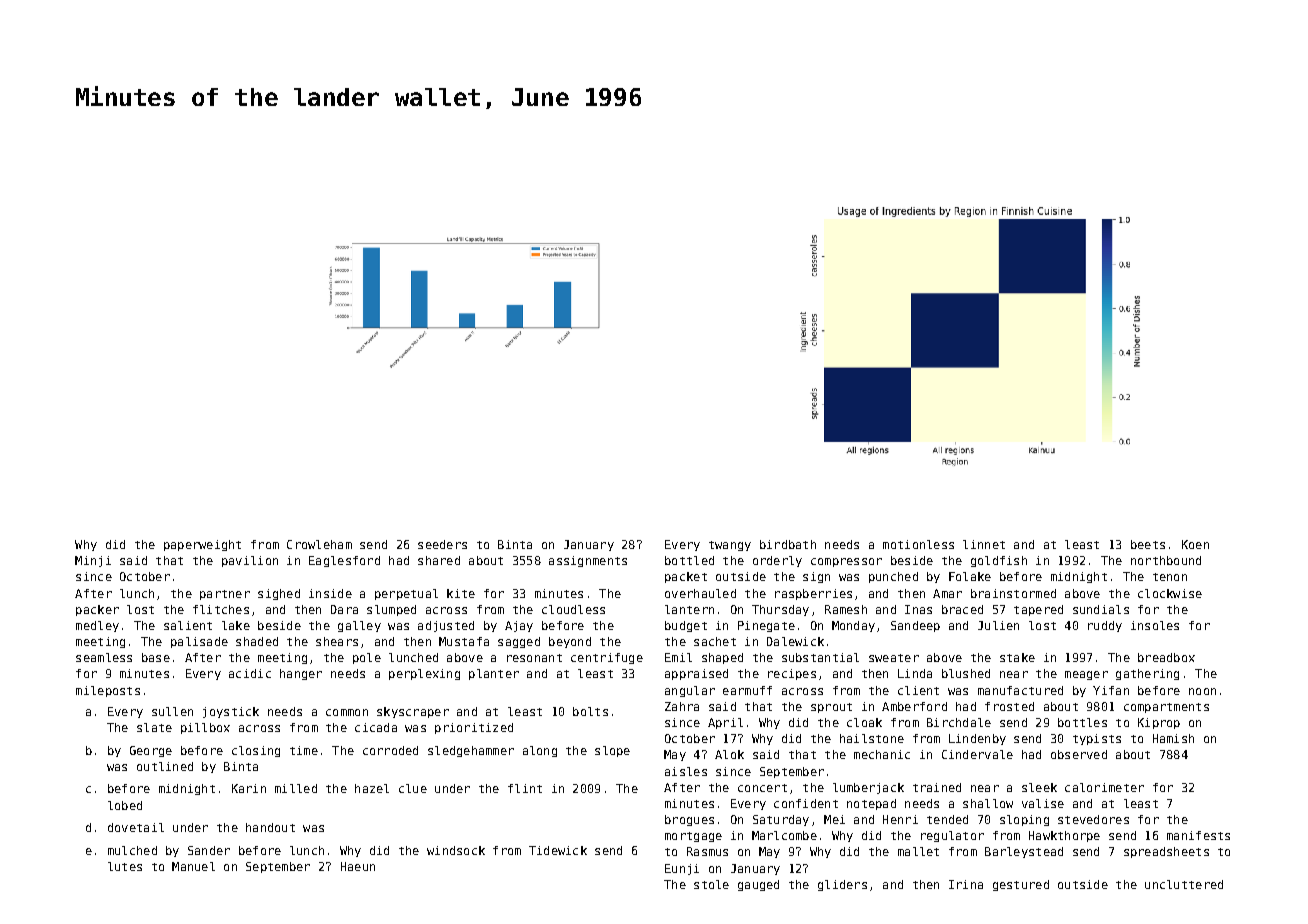 This screenshot has width=1308, height=924. What do you see at coordinates (686, 626) in the screenshot?
I see `budget` at bounding box center [686, 626].
